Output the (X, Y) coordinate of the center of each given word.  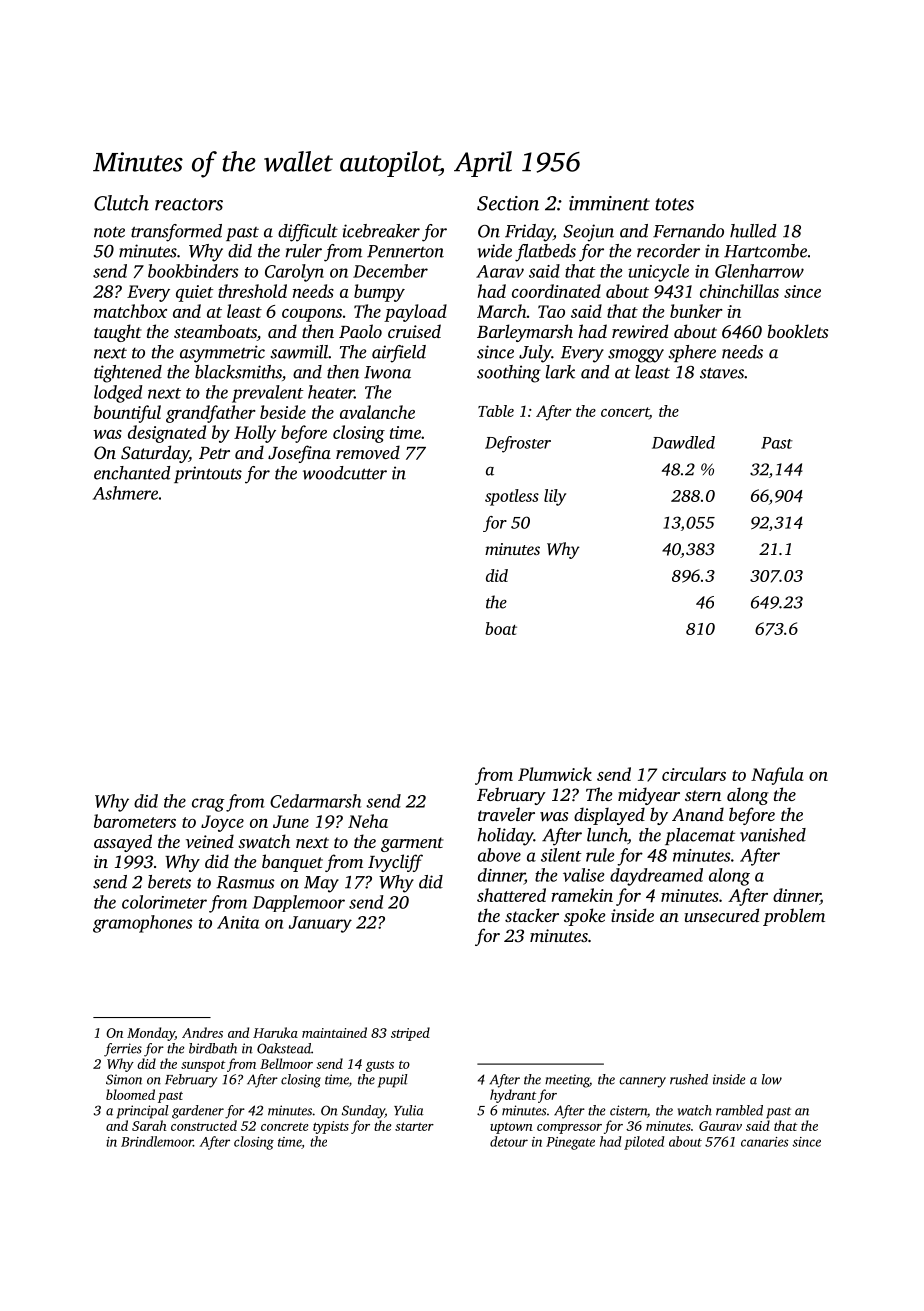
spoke (584, 917)
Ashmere (125, 493)
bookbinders (193, 271)
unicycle (658, 273)
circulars (694, 774)
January (320, 924)
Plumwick (555, 774)
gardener (198, 1112)
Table (496, 411)
